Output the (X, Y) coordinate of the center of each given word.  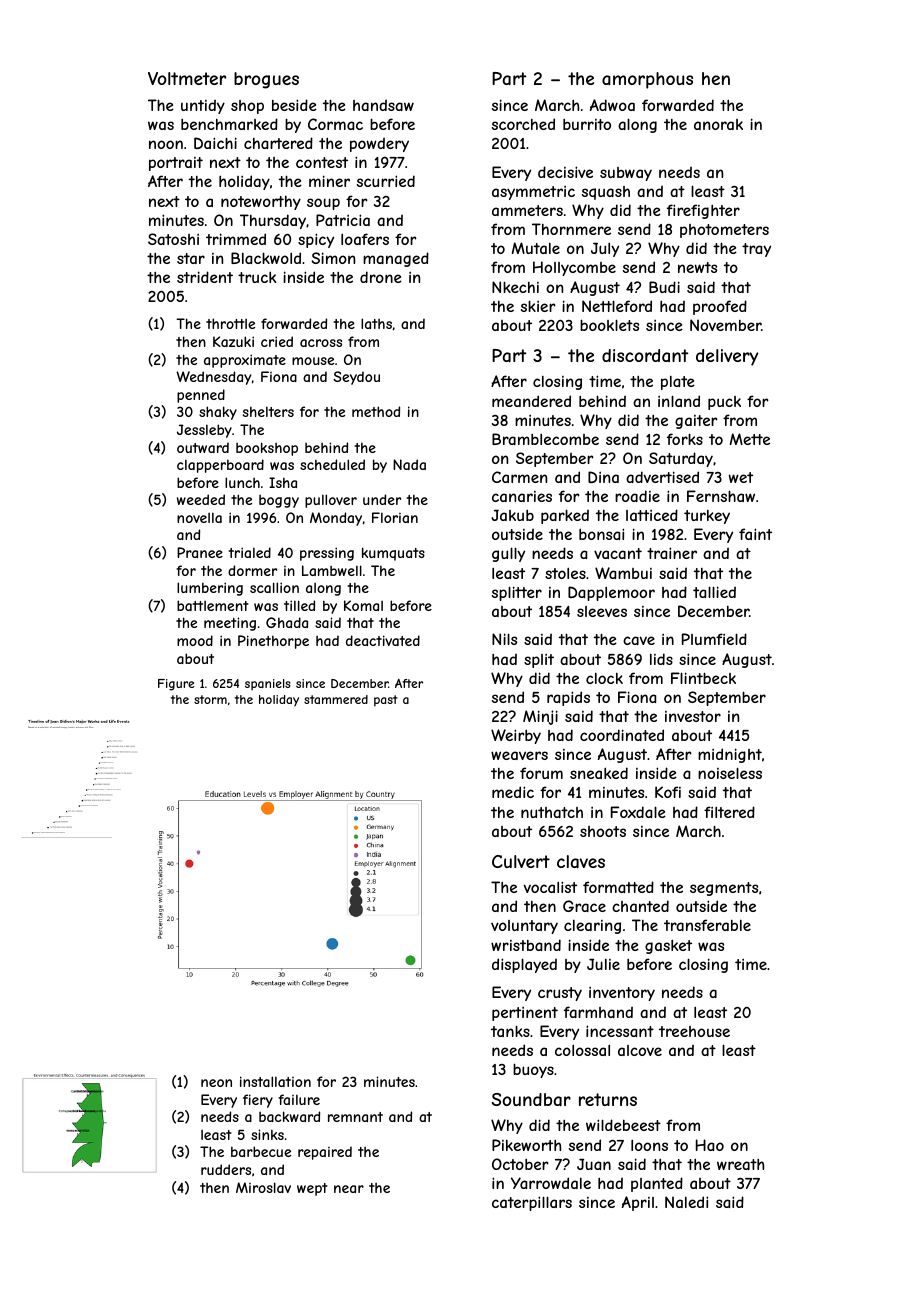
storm (210, 699)
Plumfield (714, 639)
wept (312, 1189)
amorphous (647, 80)
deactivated (383, 640)
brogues (266, 80)
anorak (718, 124)
